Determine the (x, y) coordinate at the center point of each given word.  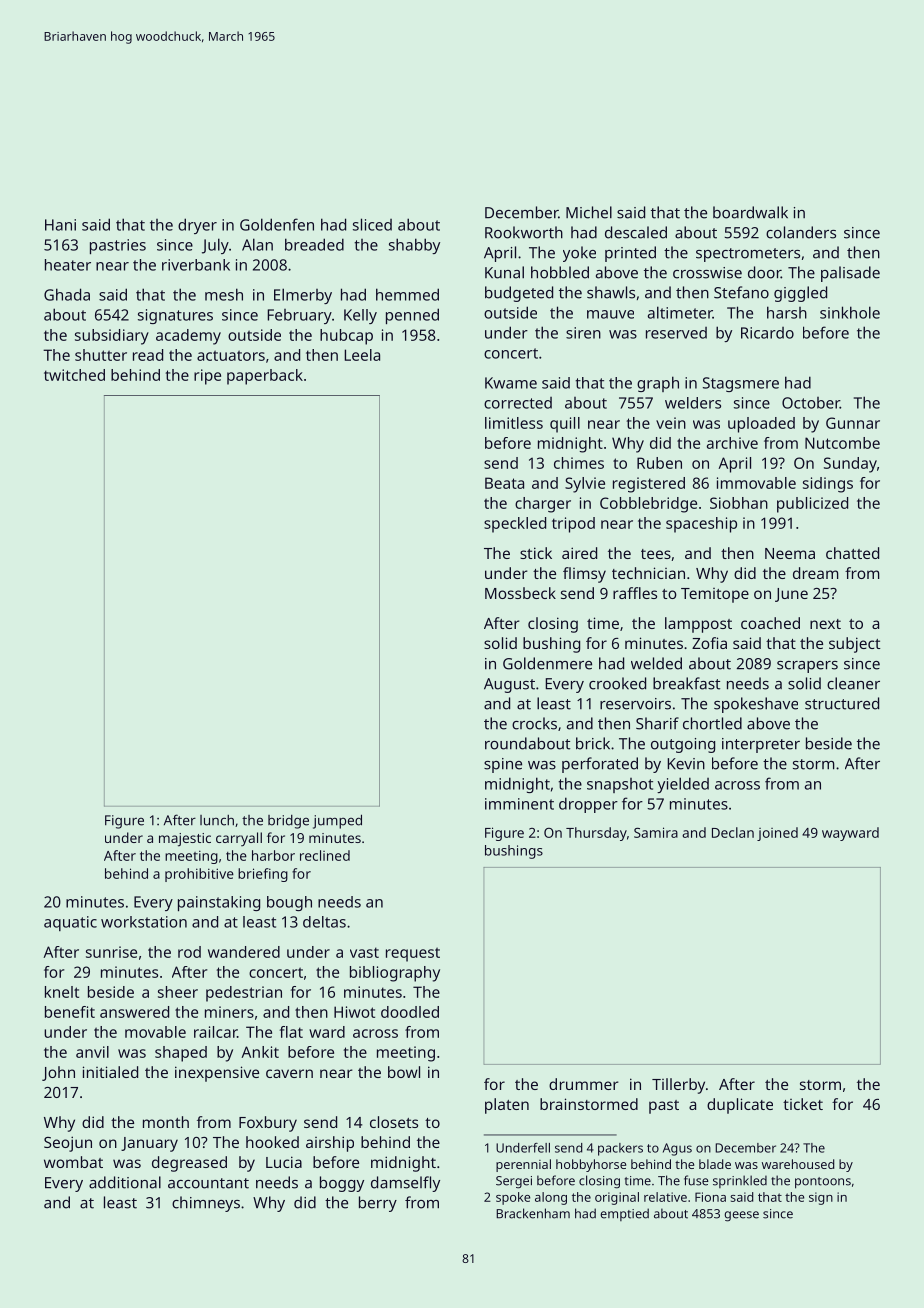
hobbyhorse (591, 1165)
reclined (325, 855)
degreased (189, 1164)
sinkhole (850, 312)
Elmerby (303, 296)
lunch (217, 820)
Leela (362, 355)
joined (777, 834)
